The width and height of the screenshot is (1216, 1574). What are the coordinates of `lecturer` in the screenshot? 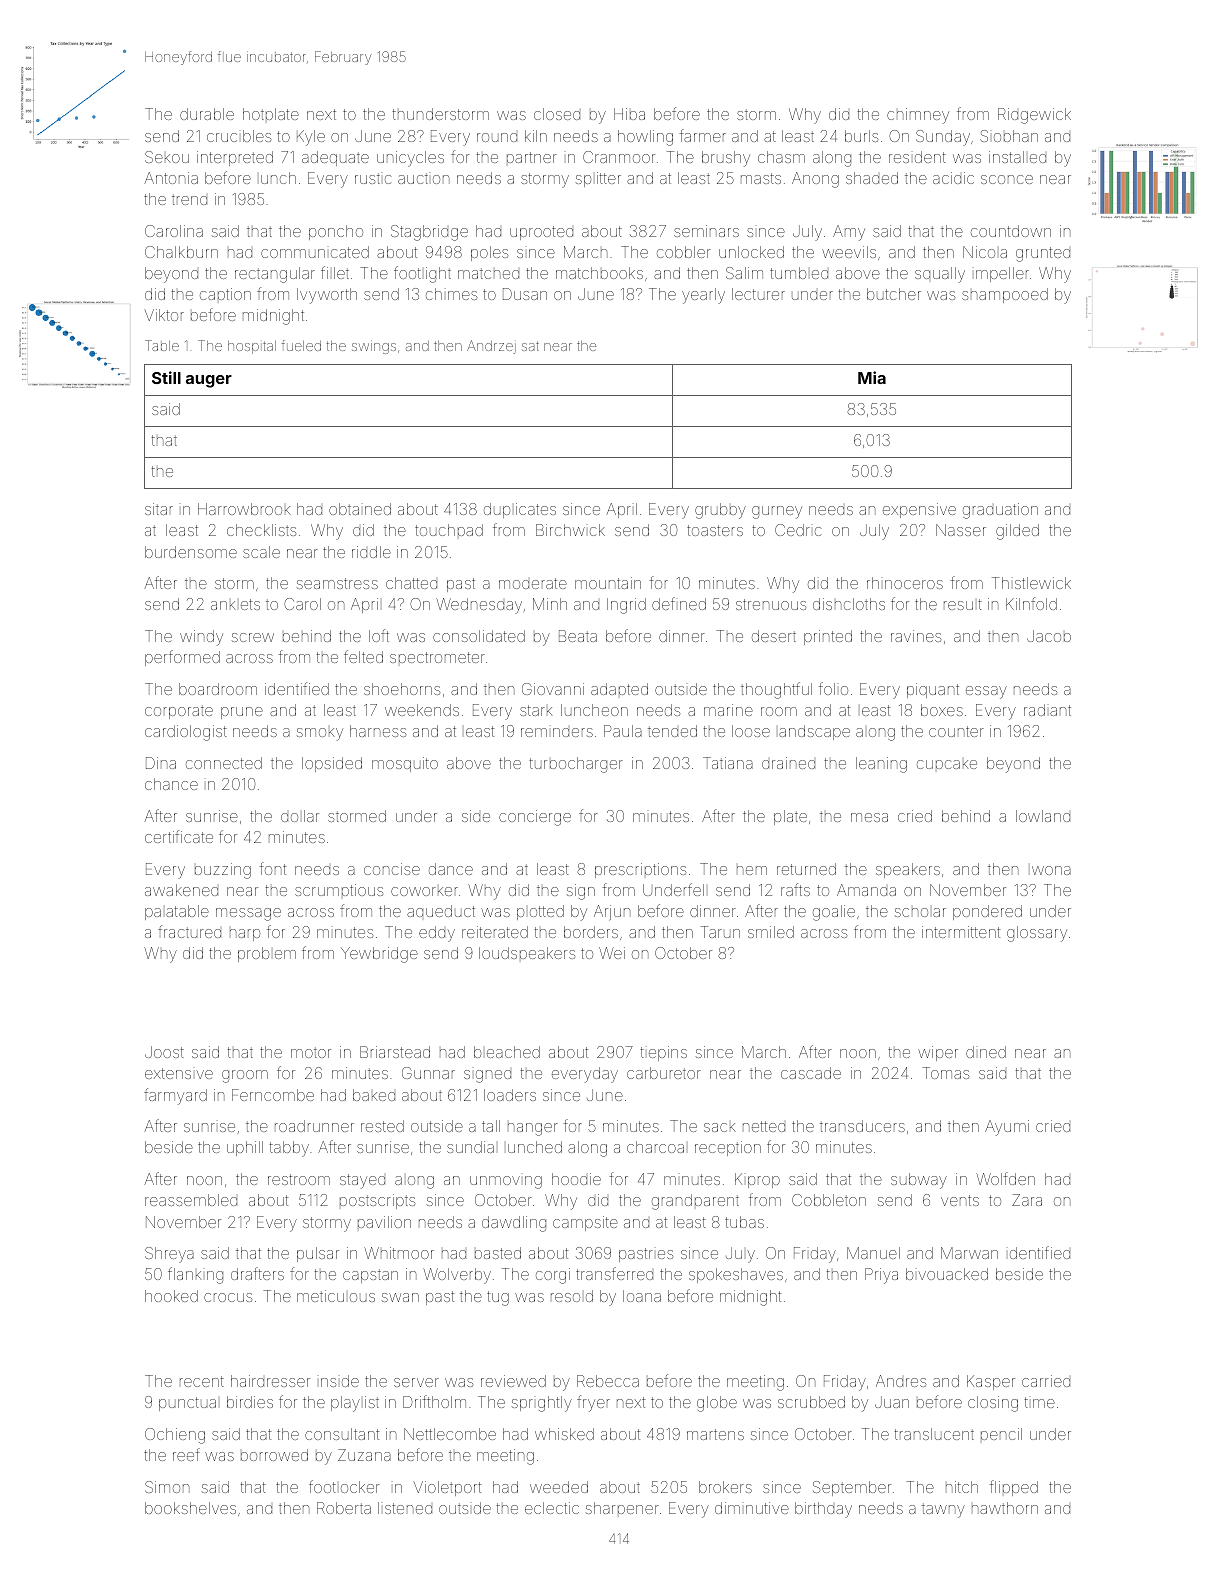 It's located at (758, 294).
